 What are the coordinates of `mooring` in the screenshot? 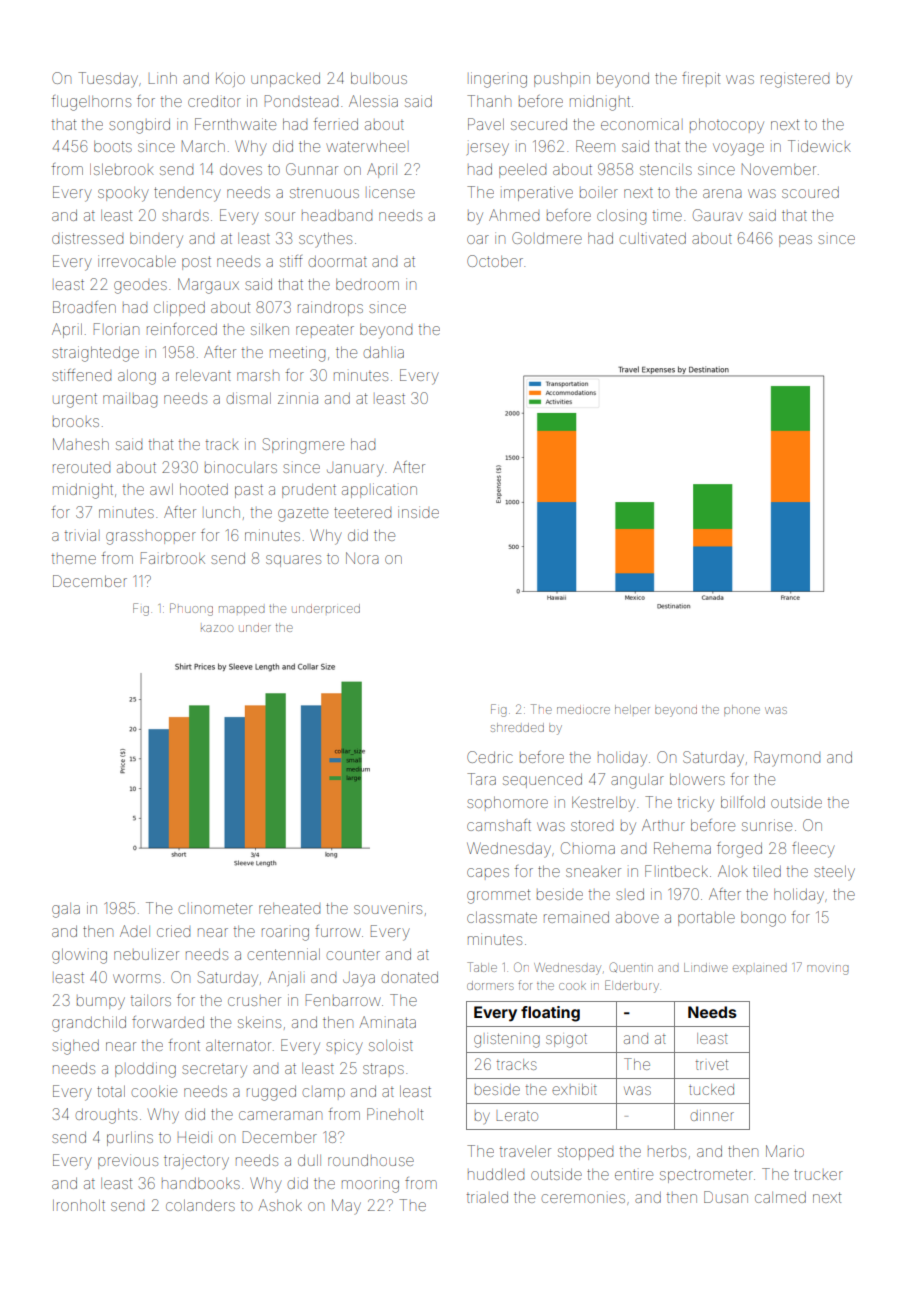 It's located at (370, 1186).
